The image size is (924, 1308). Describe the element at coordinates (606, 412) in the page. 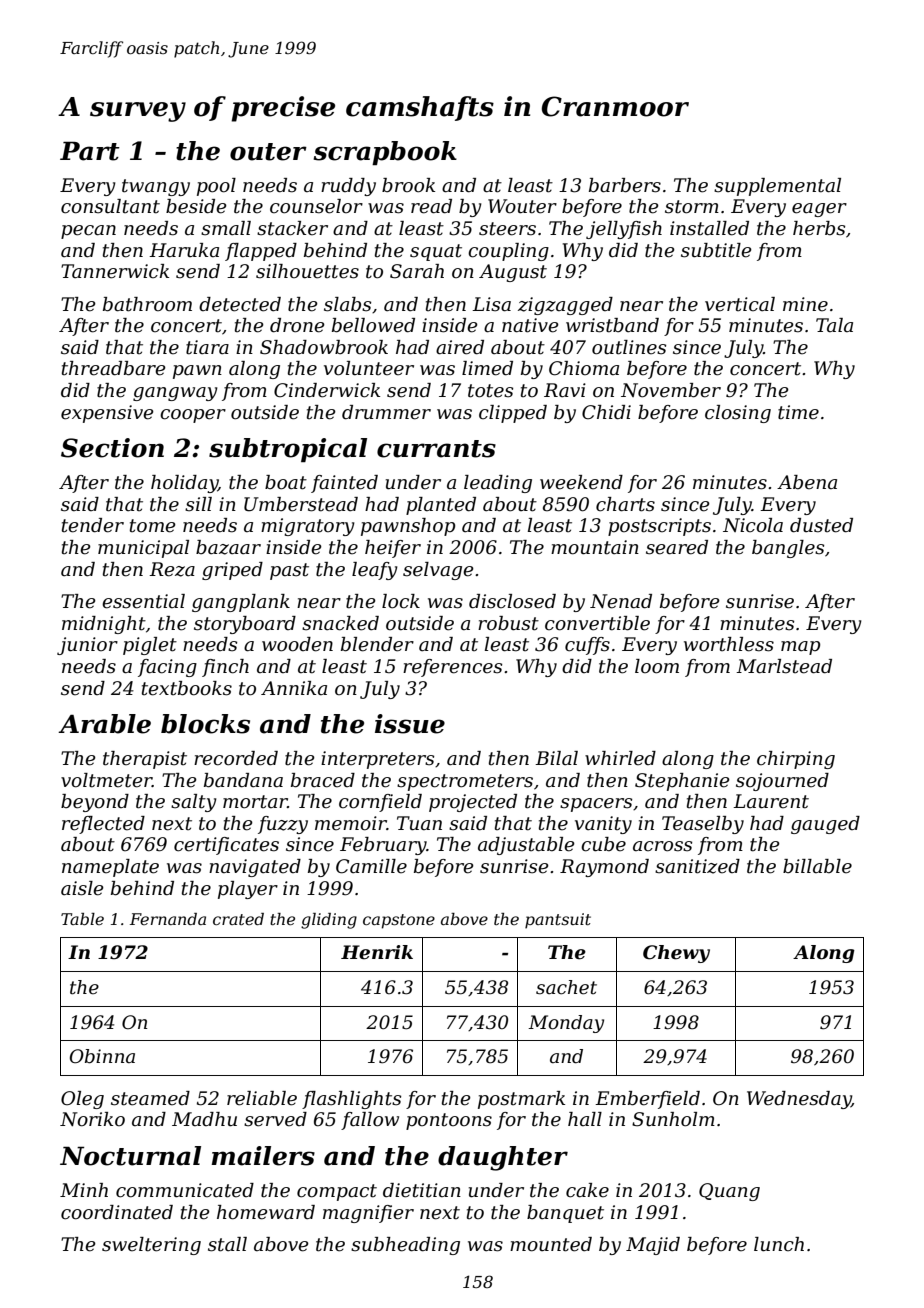

I see `Chidi` at that location.
